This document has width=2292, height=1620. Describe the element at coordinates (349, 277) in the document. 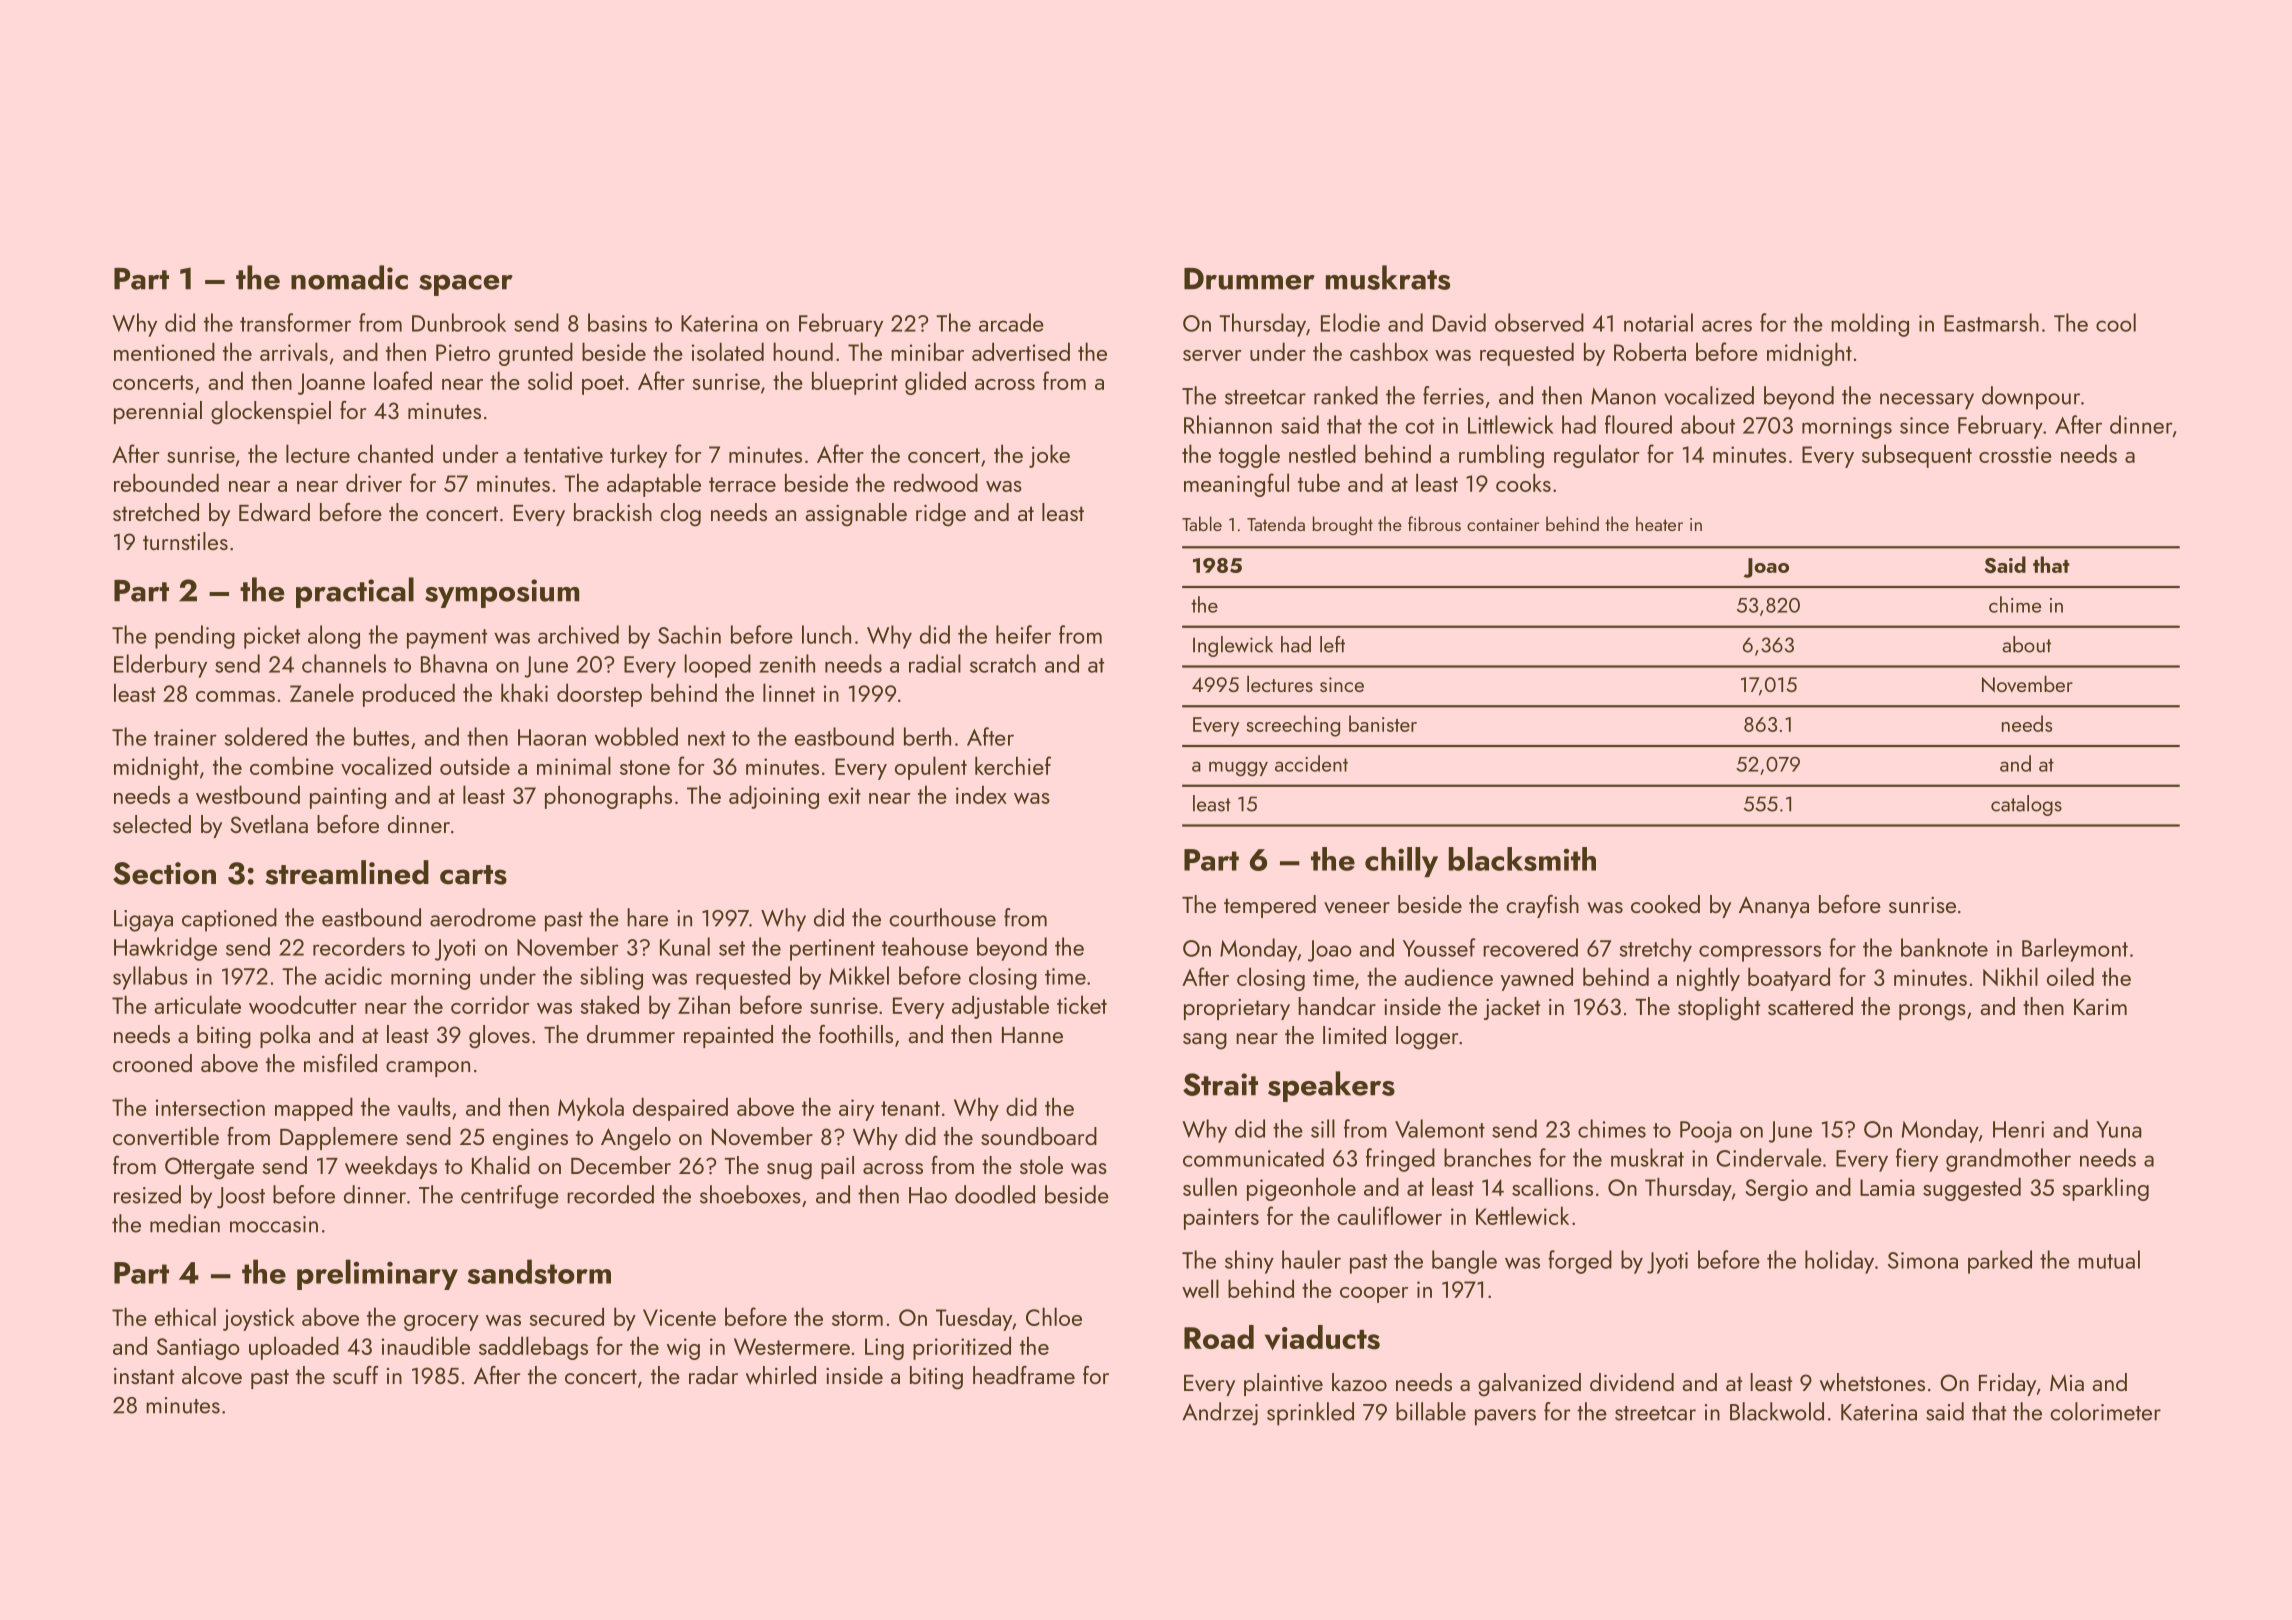

I see `nomadic` at that location.
